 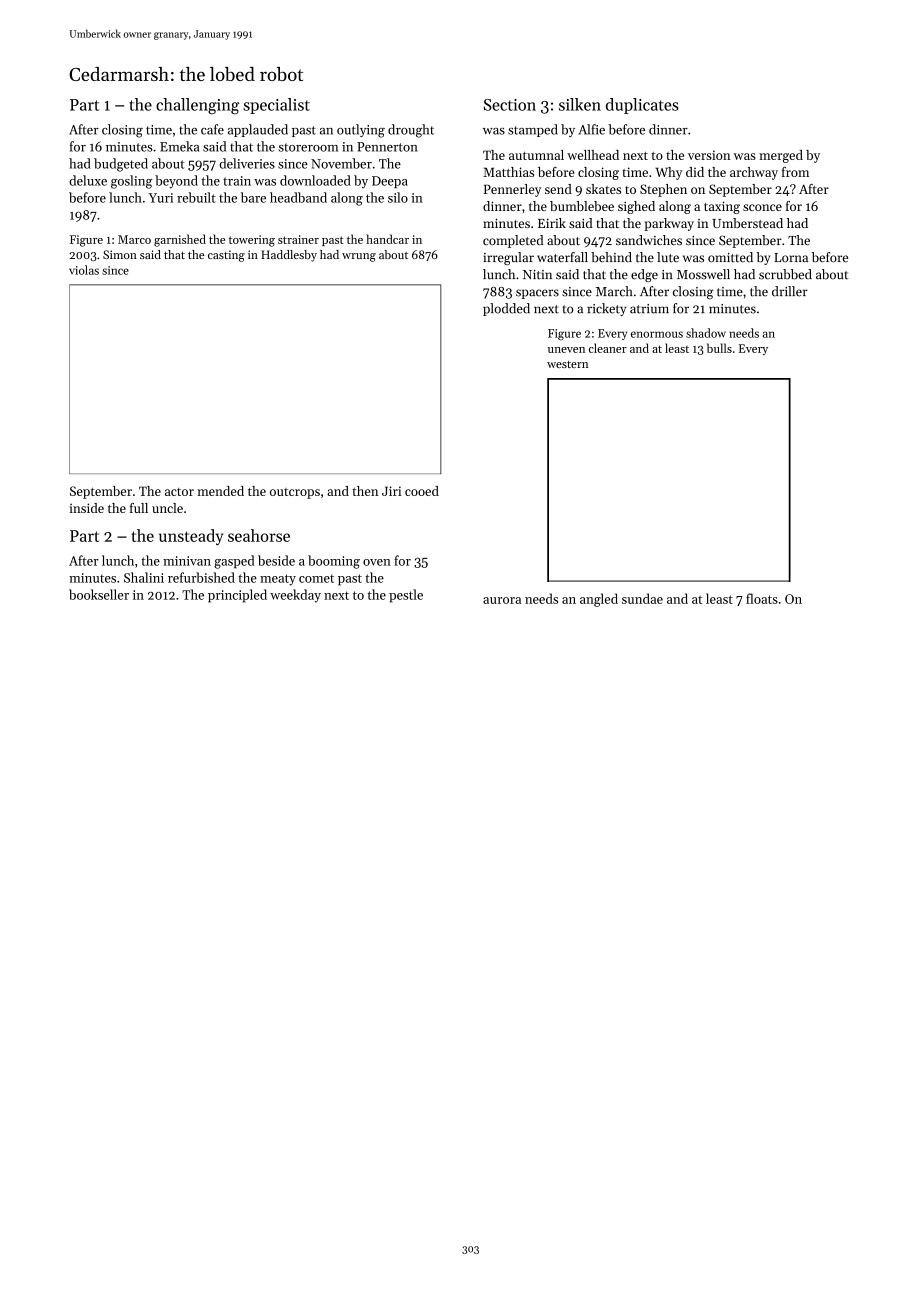 I want to click on Emeka, so click(x=179, y=146).
